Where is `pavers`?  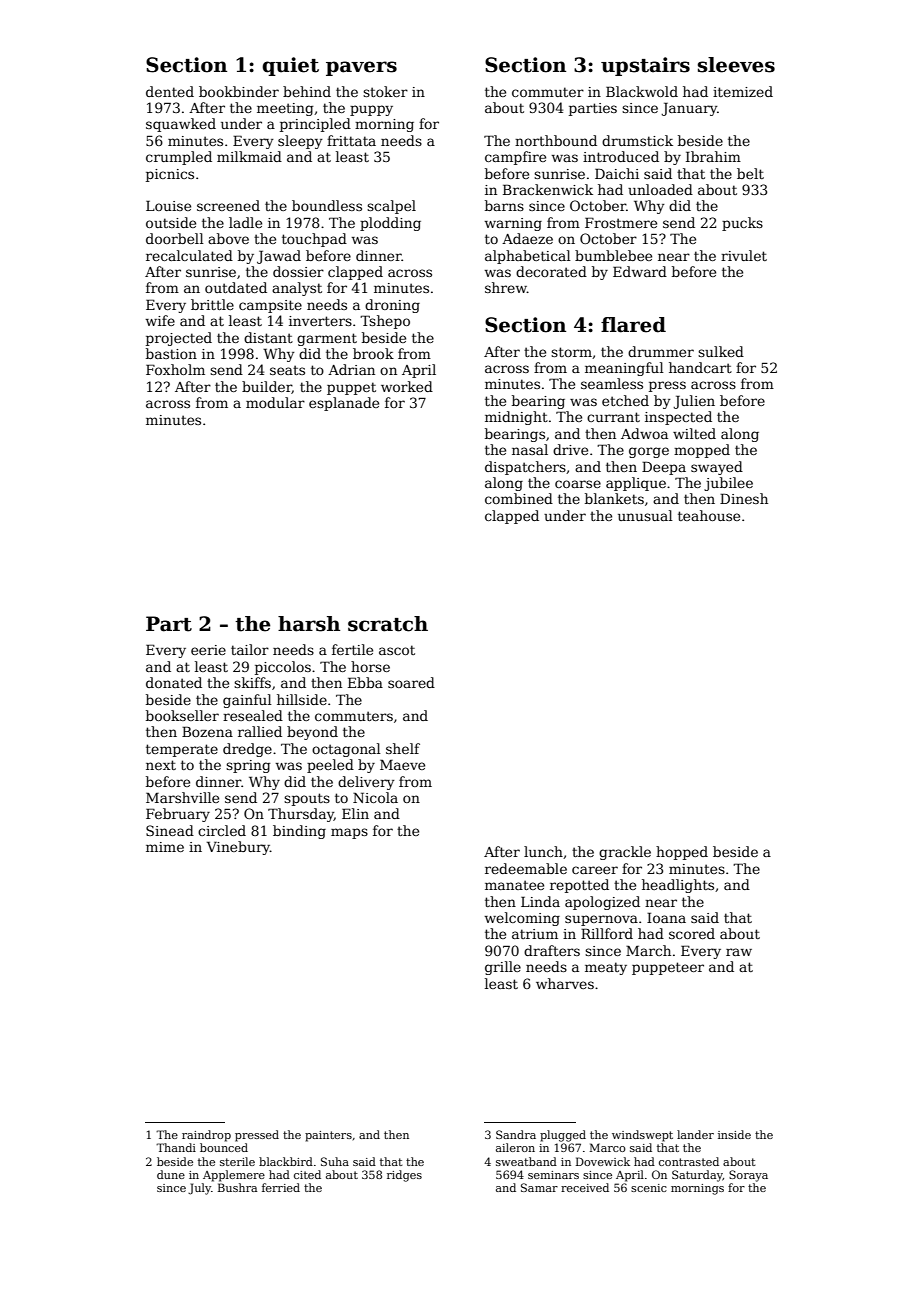
pavers is located at coordinates (361, 68).
